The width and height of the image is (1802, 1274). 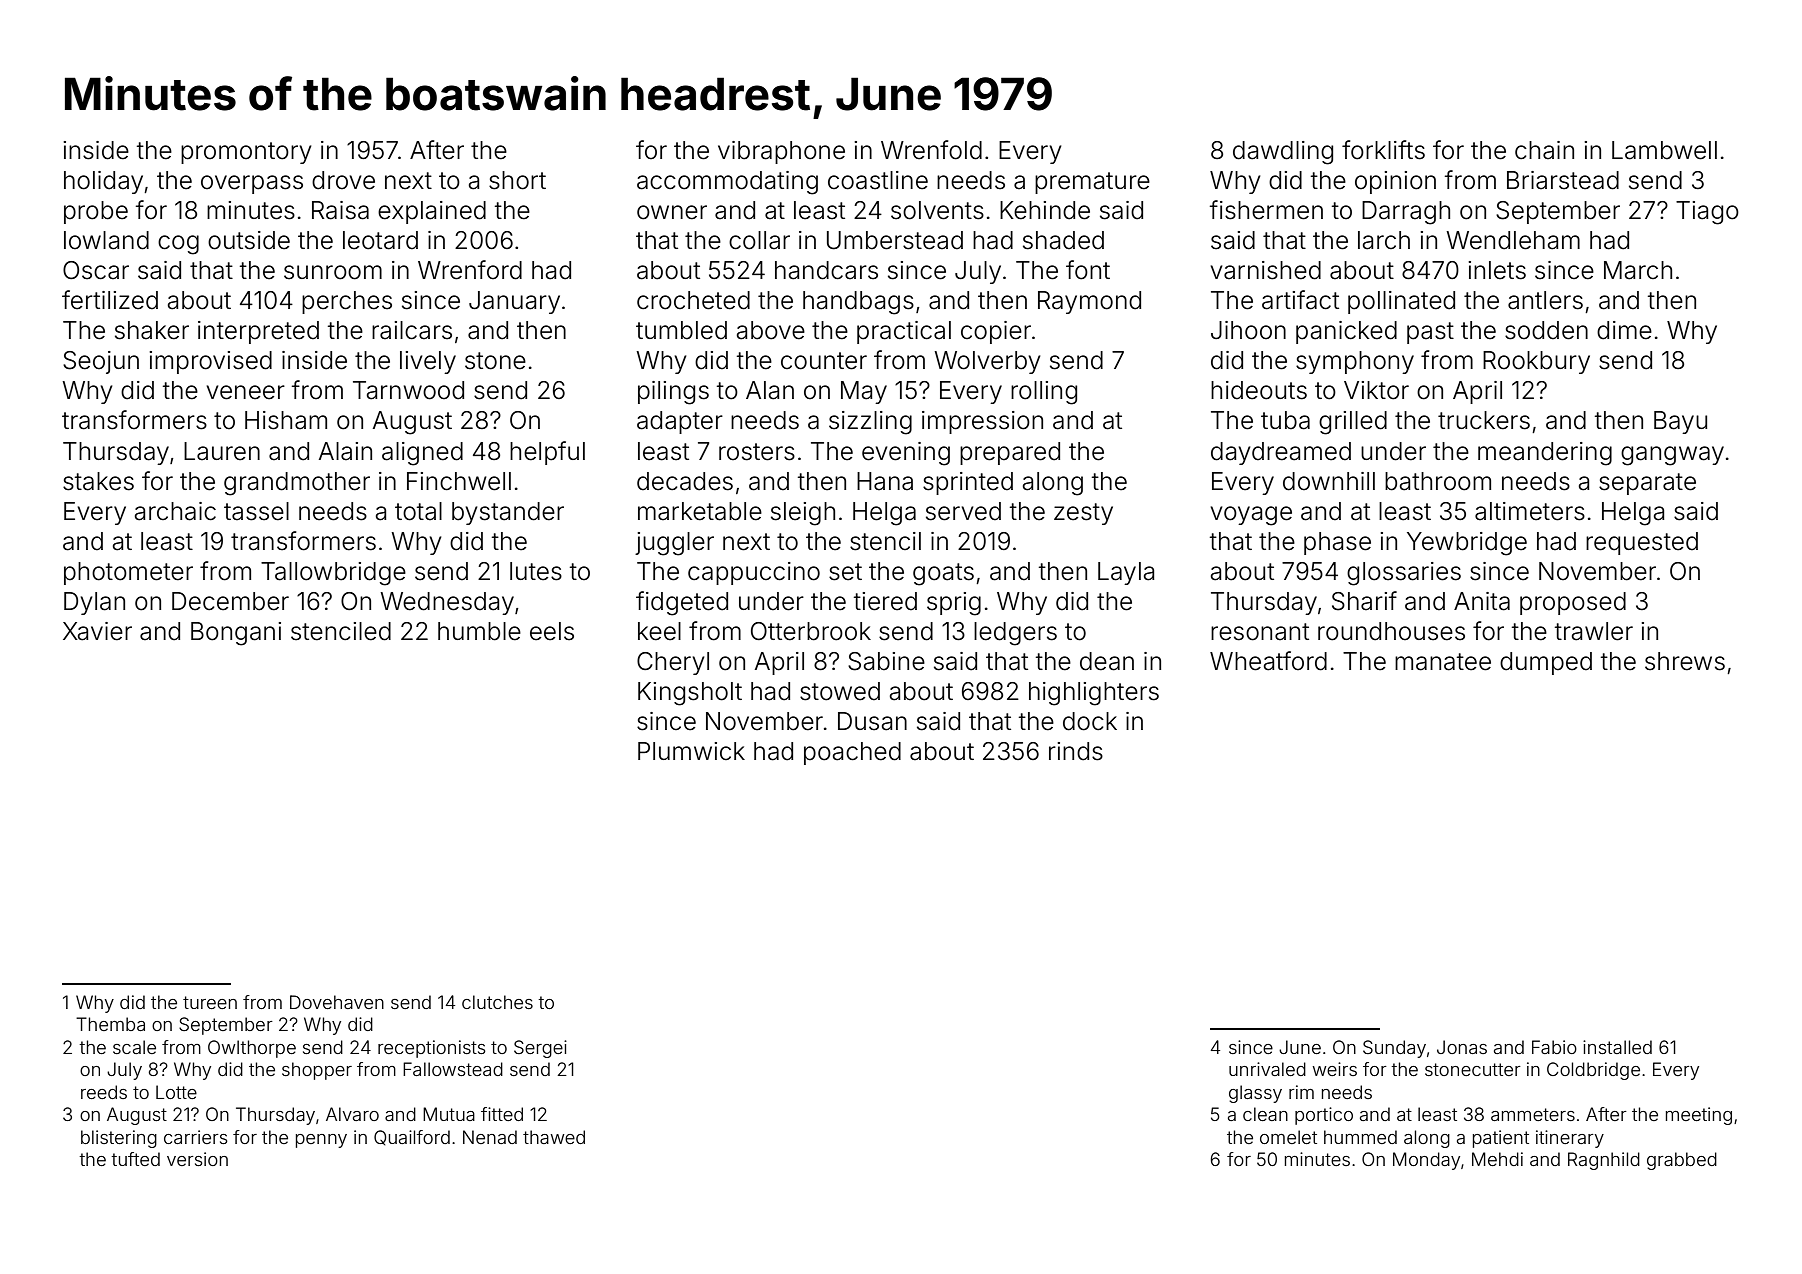 What do you see at coordinates (1076, 751) in the image?
I see `rinds` at bounding box center [1076, 751].
